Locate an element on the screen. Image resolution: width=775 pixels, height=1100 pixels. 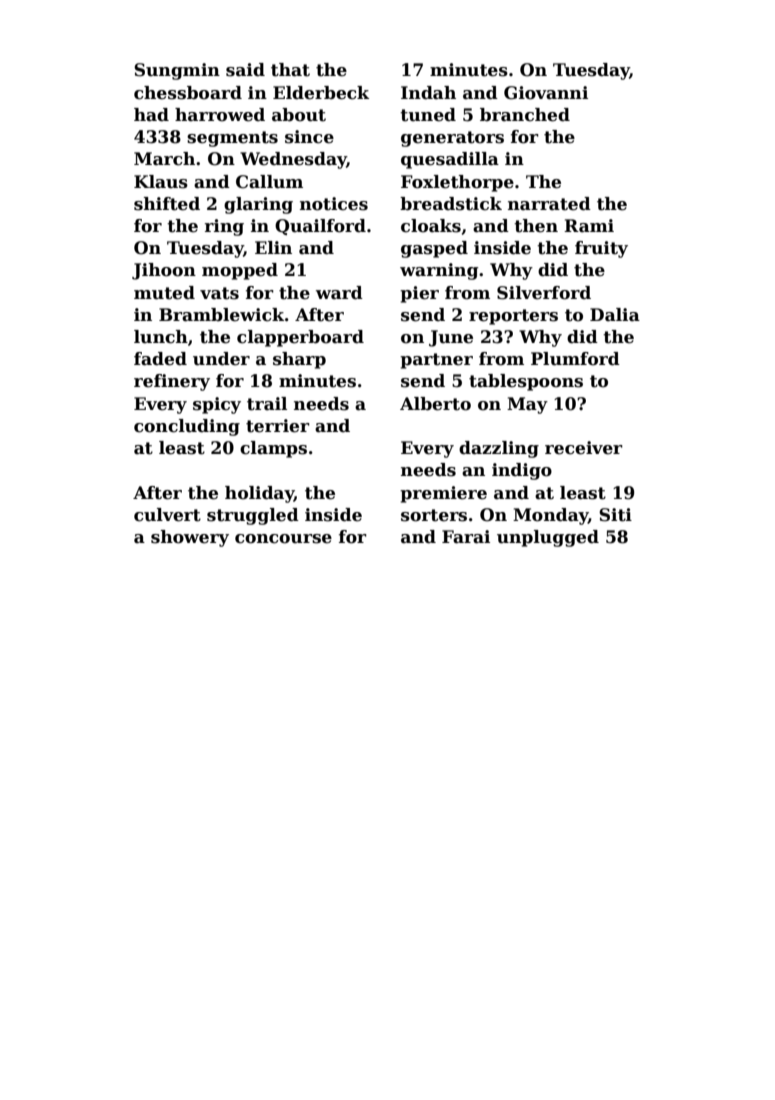
concourse is located at coordinates (283, 539).
